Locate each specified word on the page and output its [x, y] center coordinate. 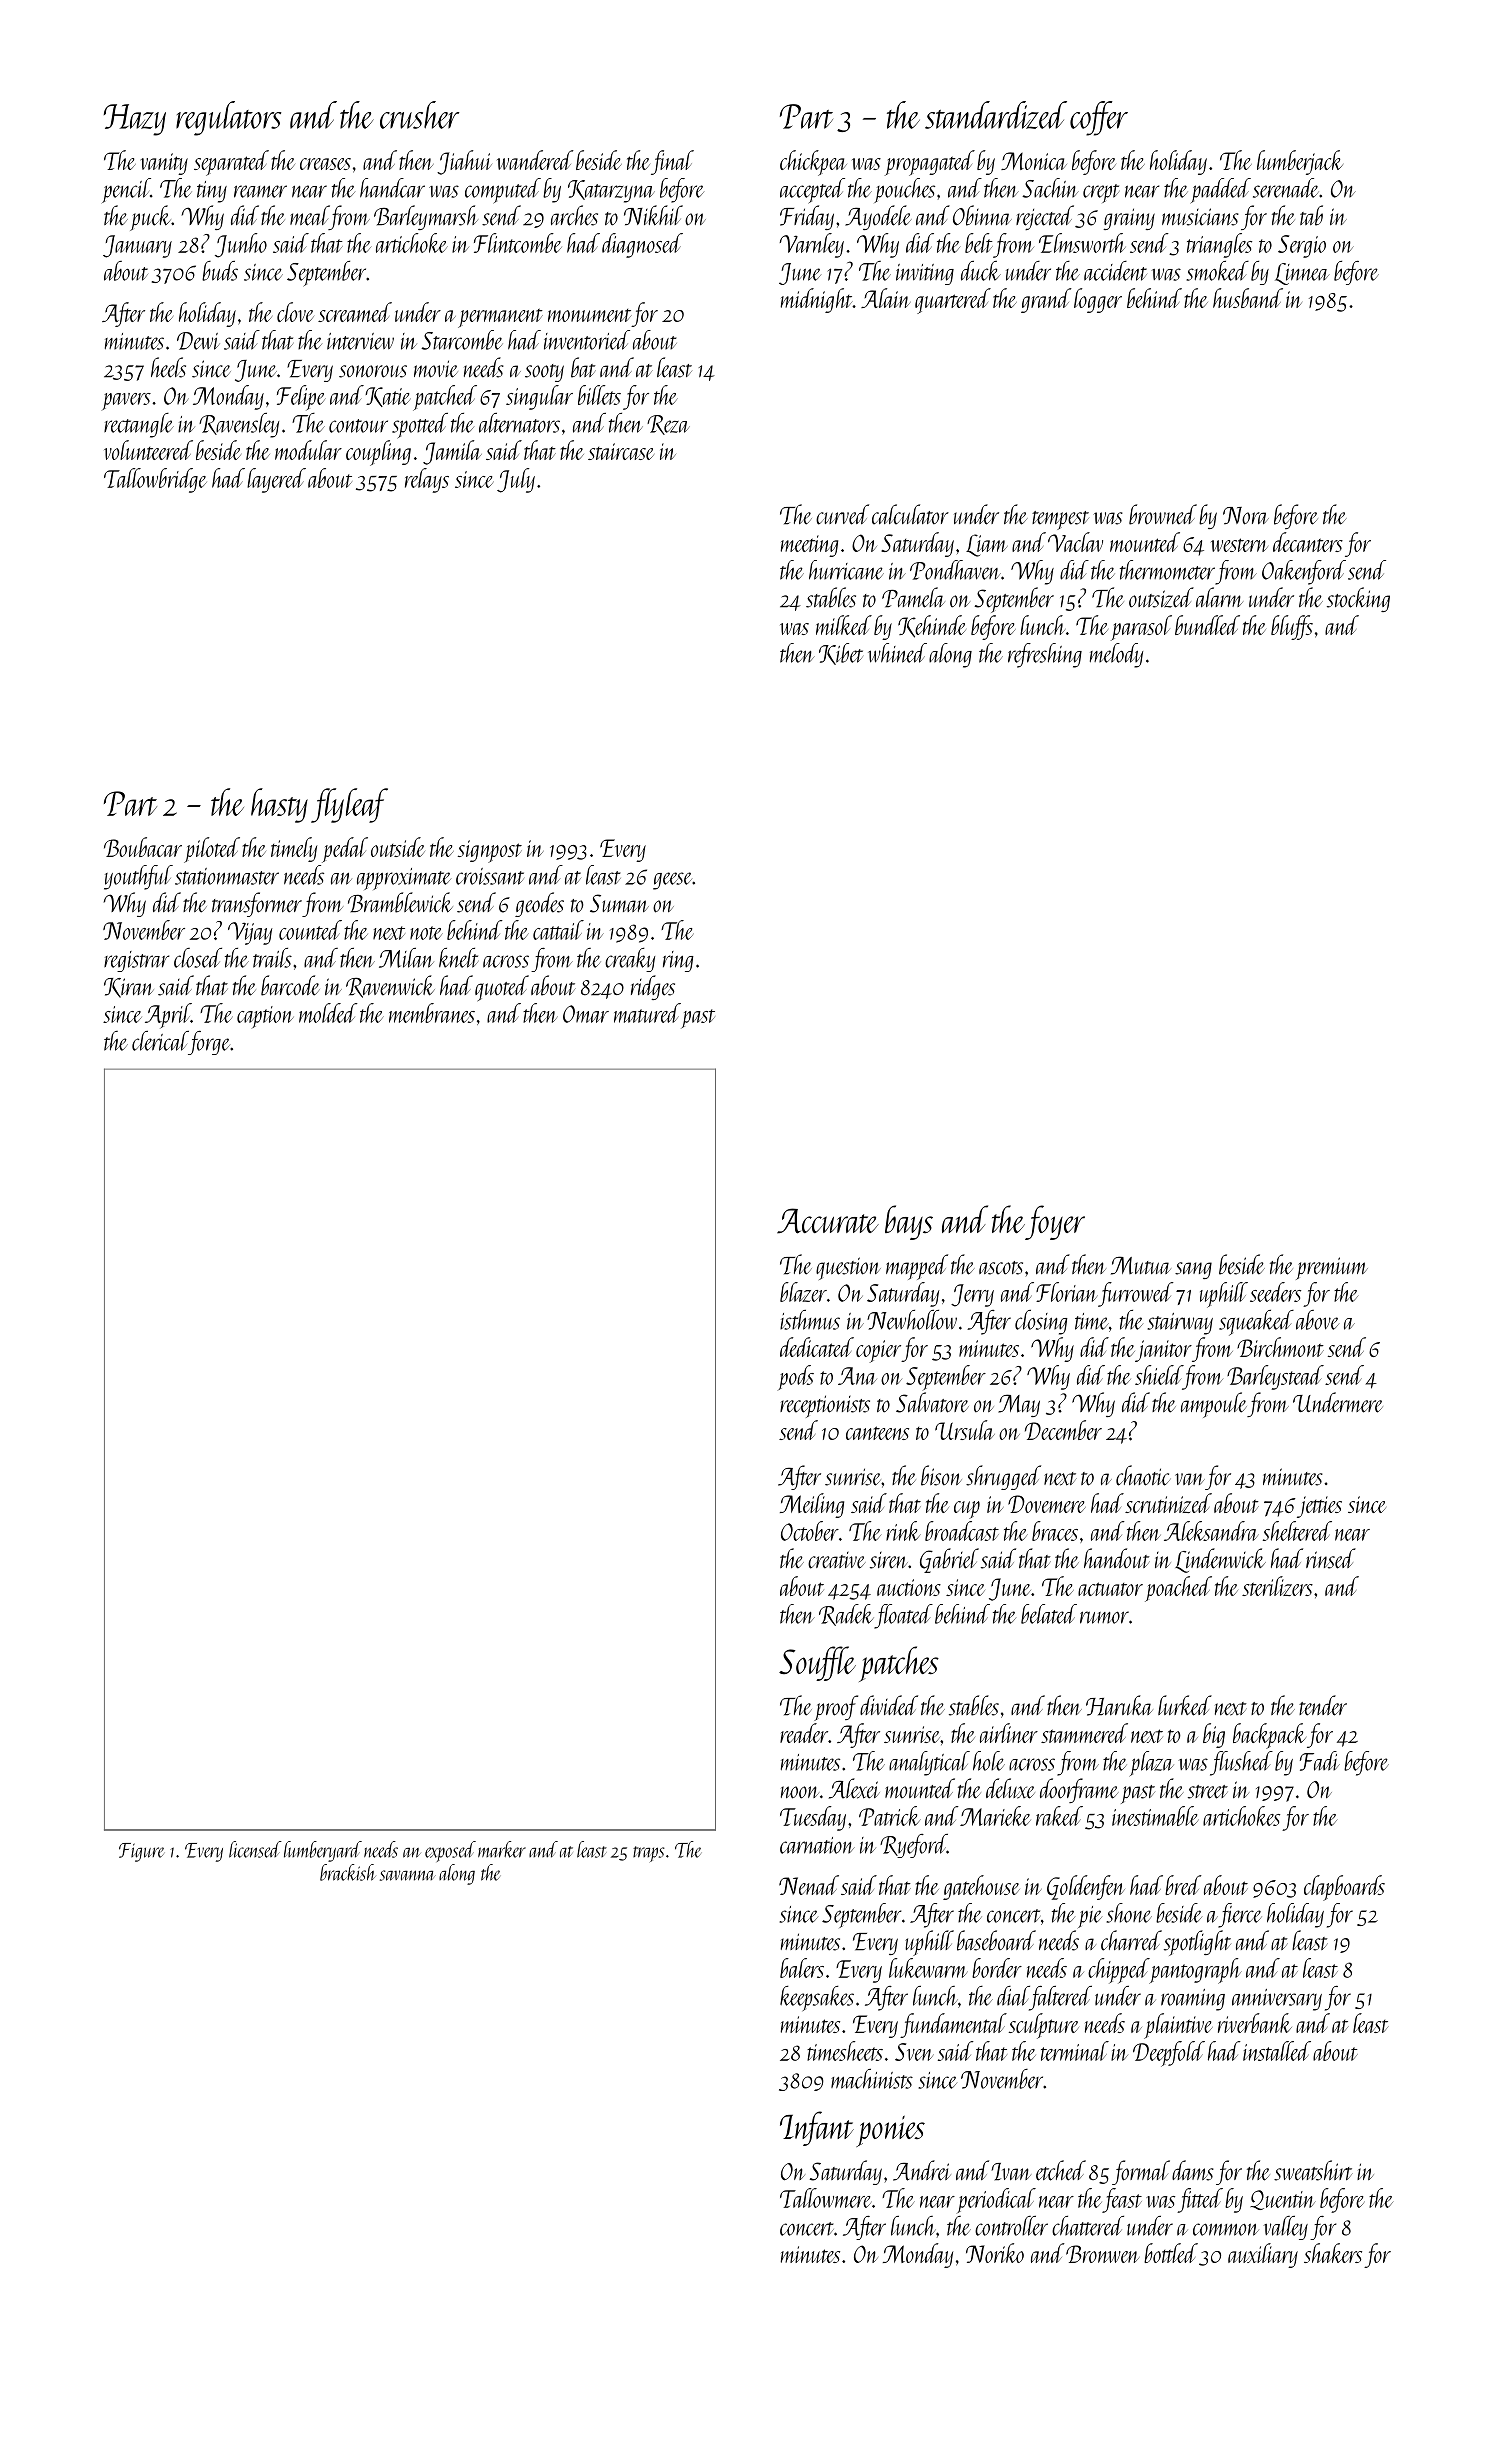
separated [231, 163]
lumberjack [1300, 162]
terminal [1075, 2051]
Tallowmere [826, 2198]
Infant [817, 2128]
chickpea [813, 163]
